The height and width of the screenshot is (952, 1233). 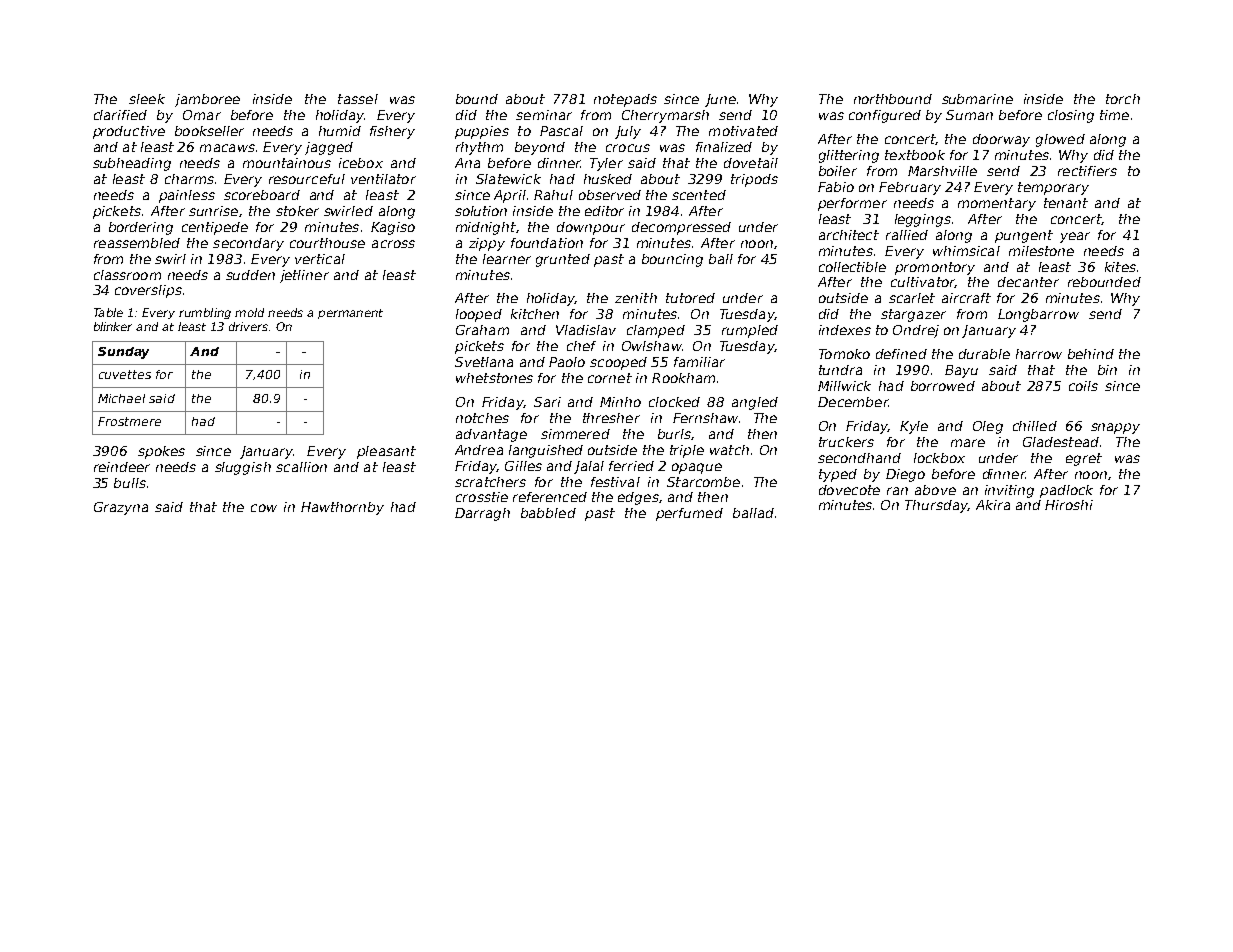 What do you see at coordinates (625, 100) in the screenshot?
I see `notepads` at bounding box center [625, 100].
